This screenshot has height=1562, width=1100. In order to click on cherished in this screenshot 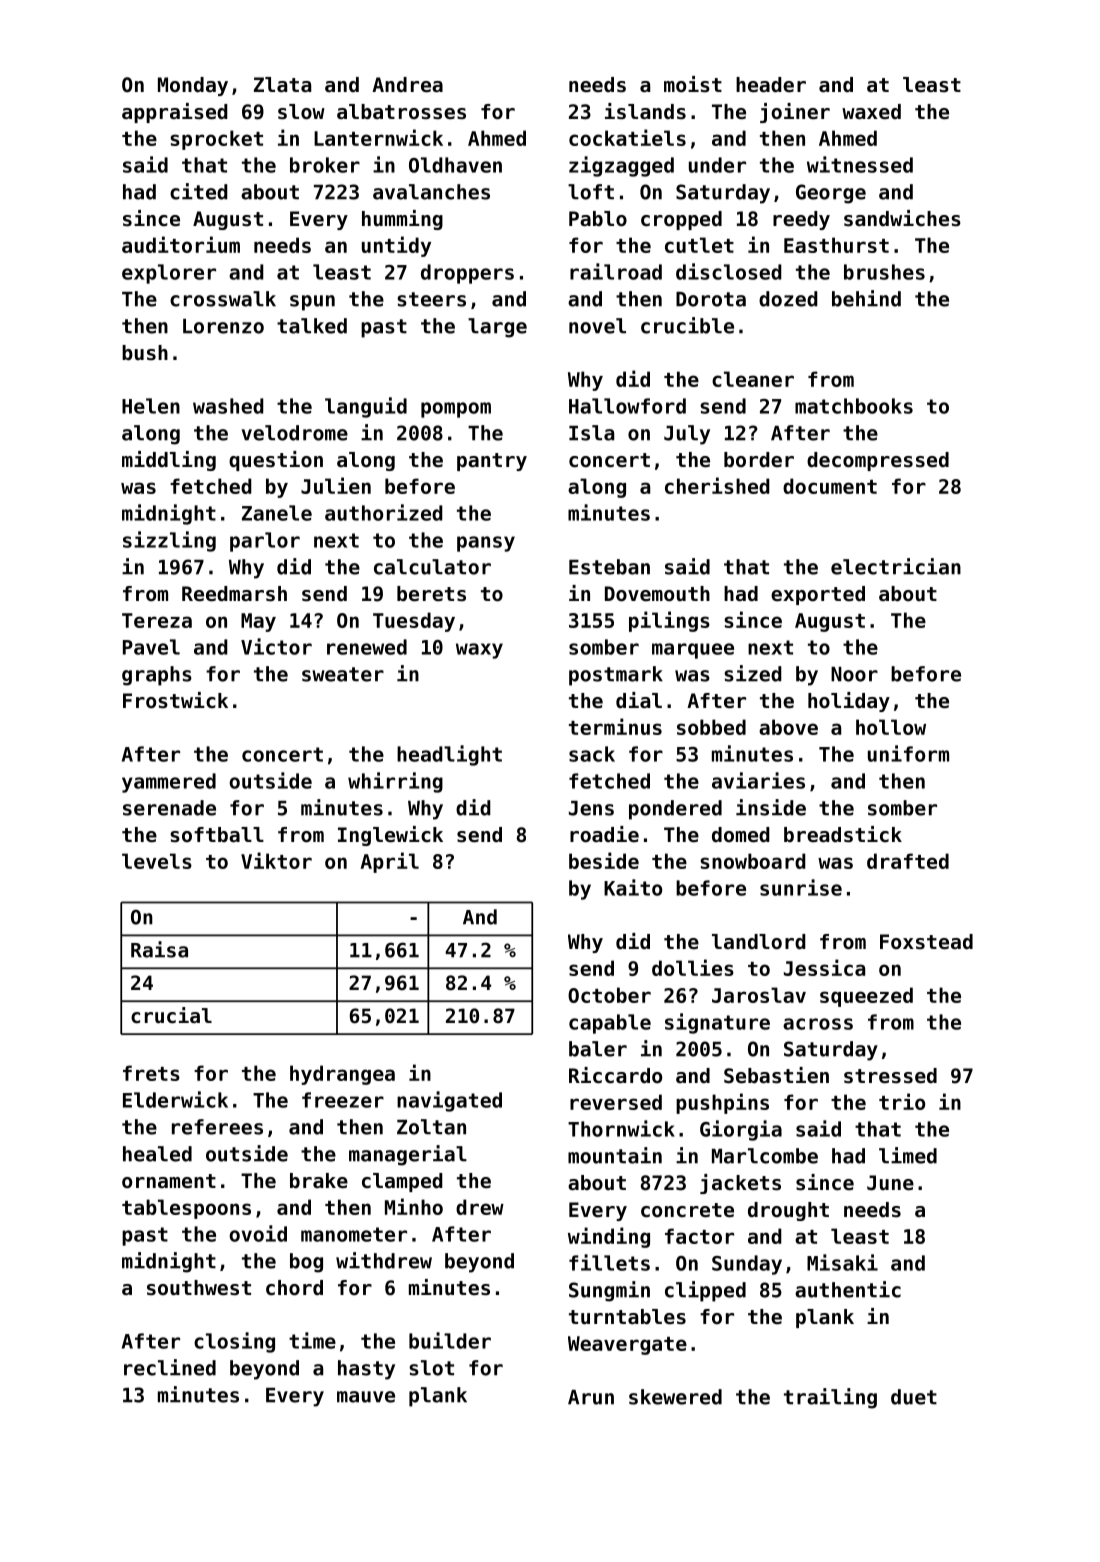, I will do `click(717, 485)`.
